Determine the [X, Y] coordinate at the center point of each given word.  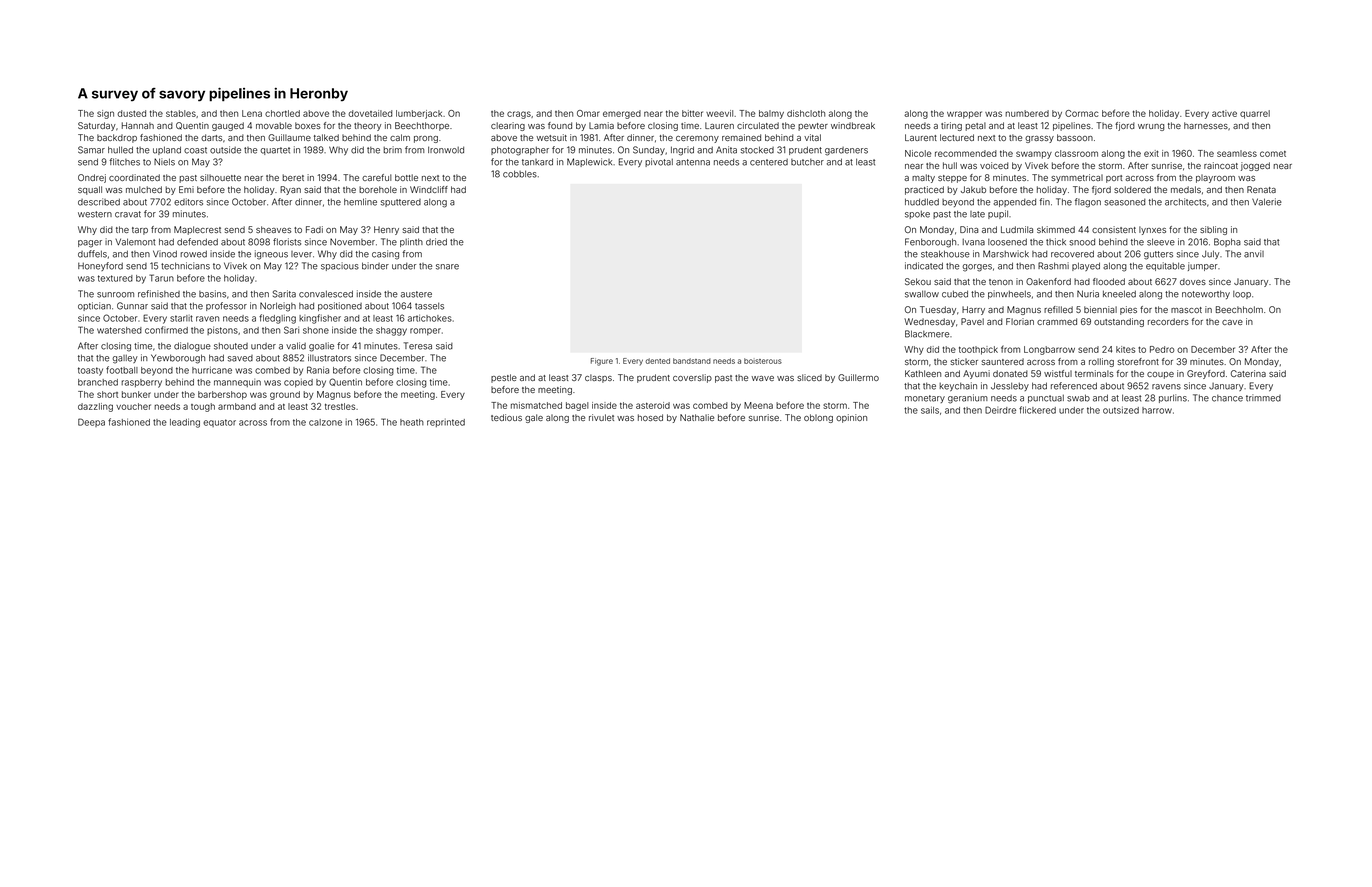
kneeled [1119, 294]
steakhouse [945, 254]
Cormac [1081, 113]
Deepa [91, 422]
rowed [193, 254]
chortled [282, 113]
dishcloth [806, 113]
